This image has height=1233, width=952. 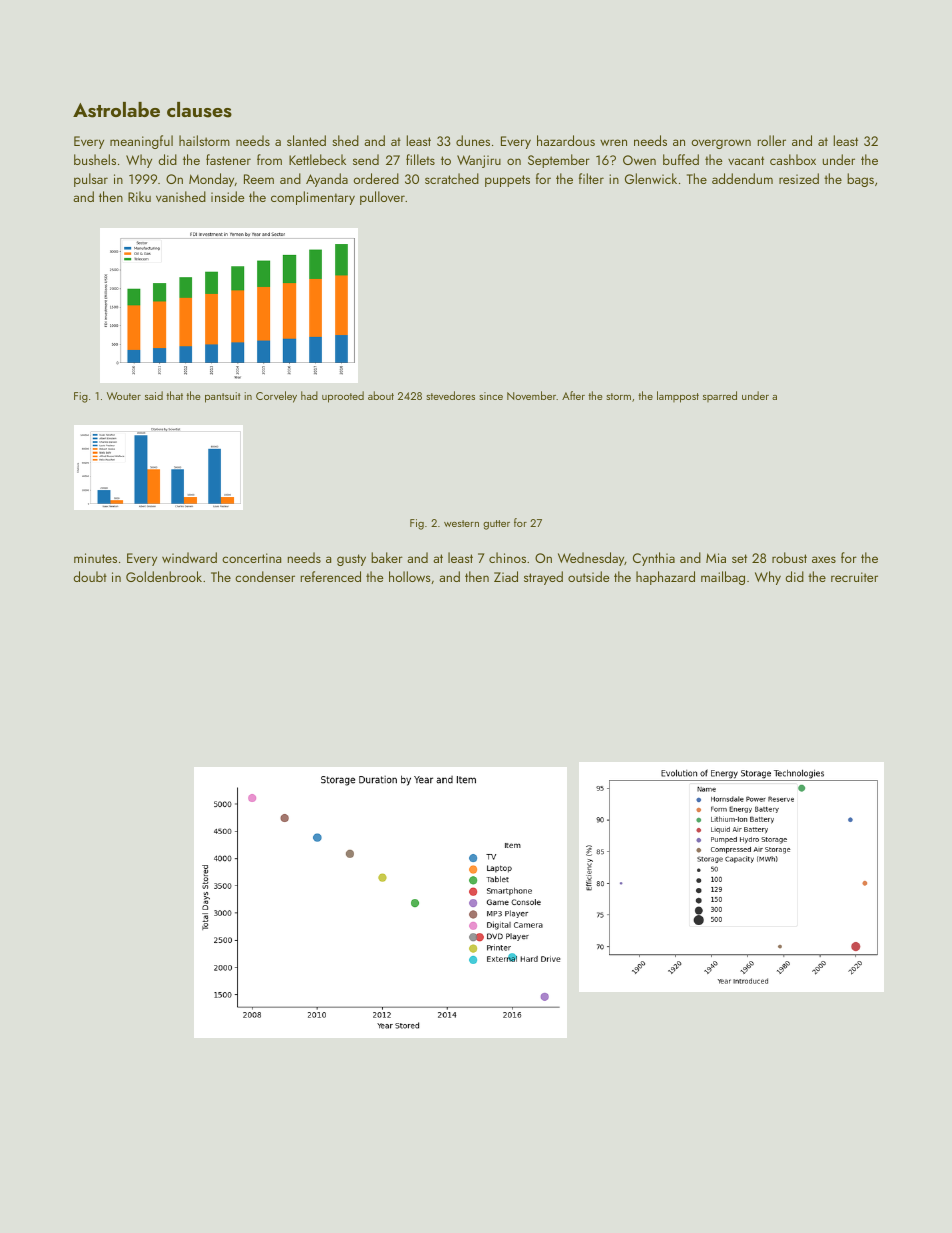 What do you see at coordinates (720, 396) in the image?
I see `sparred` at bounding box center [720, 396].
